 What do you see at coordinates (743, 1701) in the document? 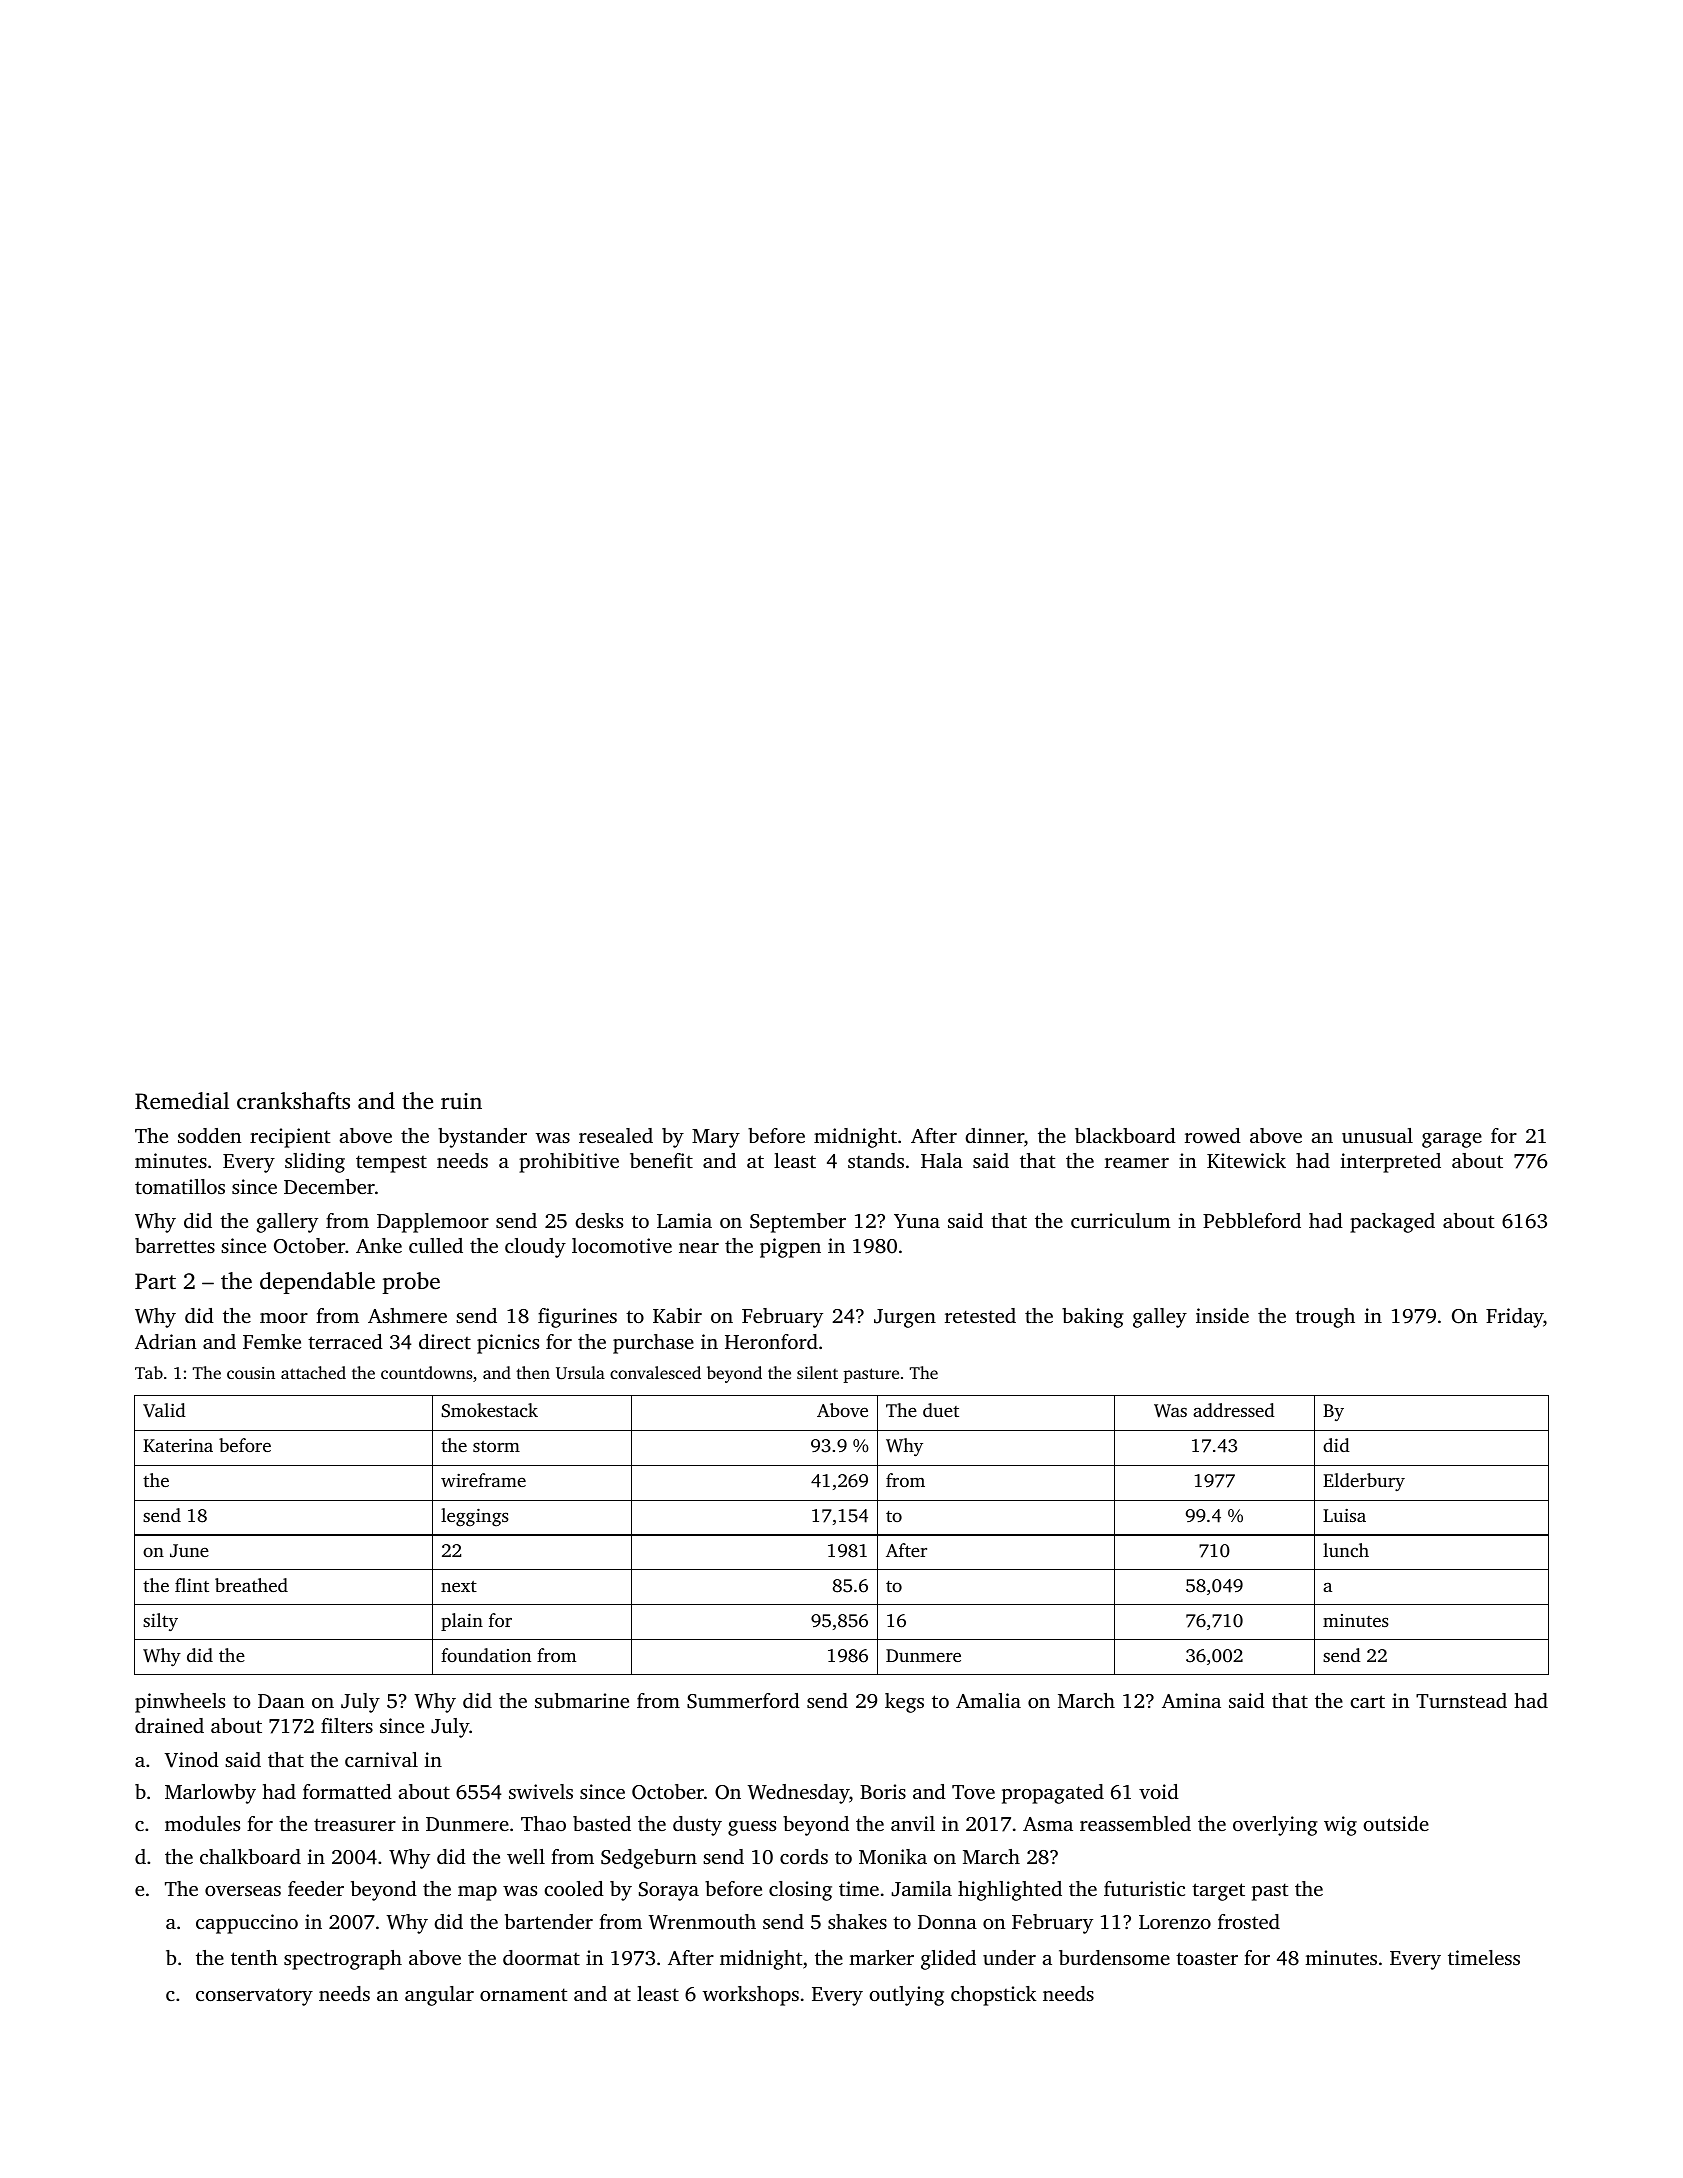
I see `Summerford` at bounding box center [743, 1701].
